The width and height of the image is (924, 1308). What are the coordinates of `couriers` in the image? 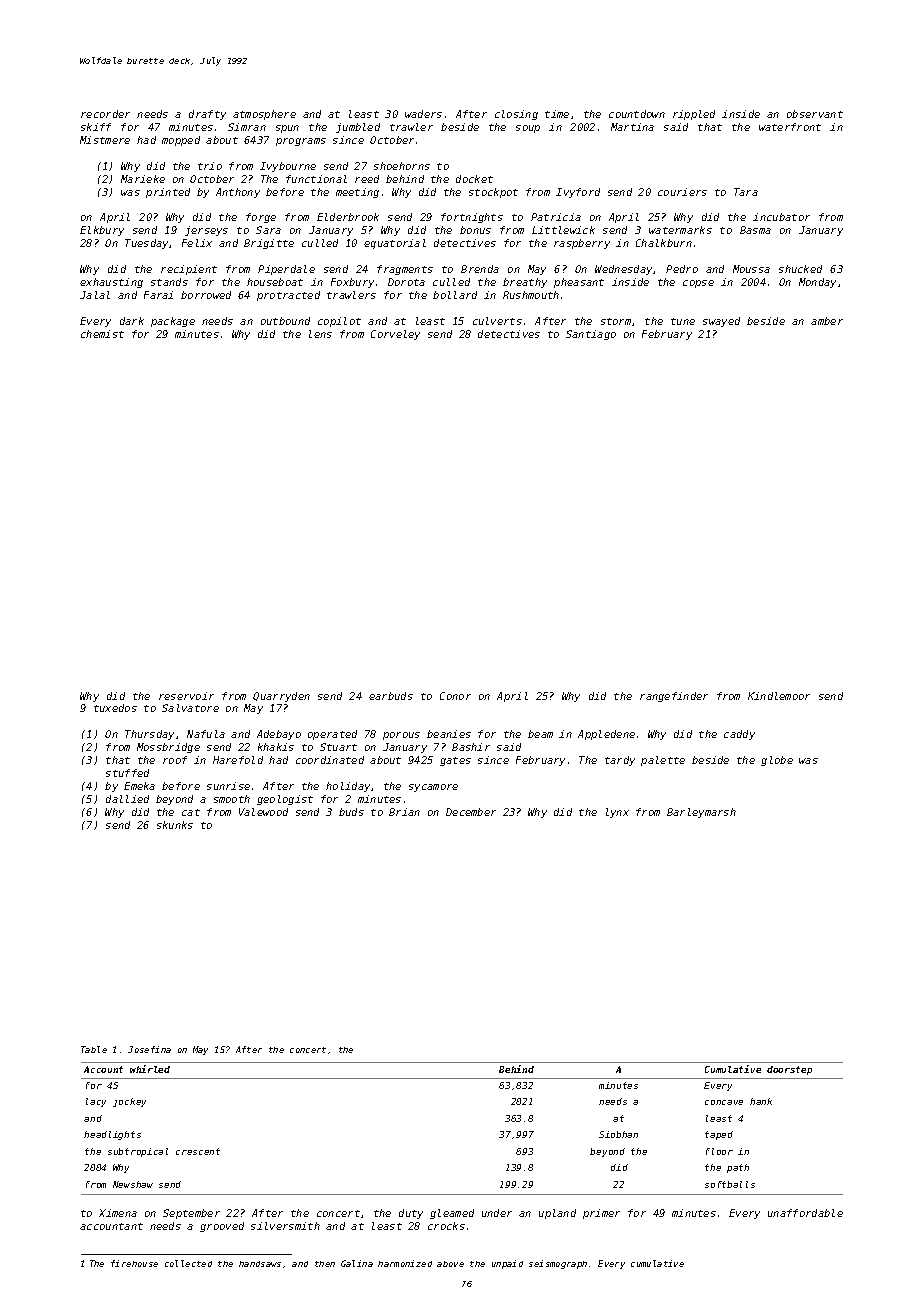 It's located at (682, 192).
